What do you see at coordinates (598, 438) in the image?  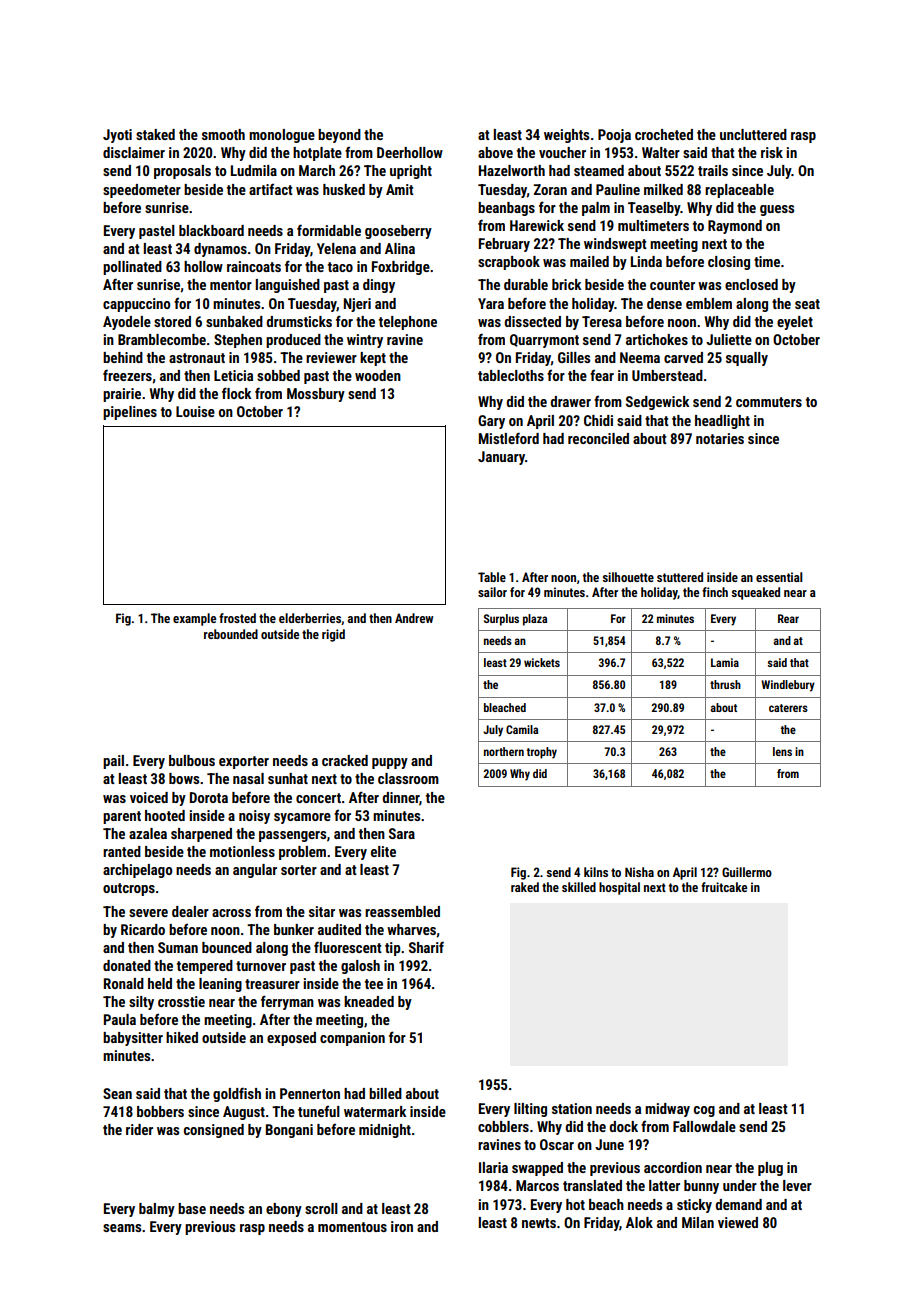 I see `reconciled` at bounding box center [598, 438].
